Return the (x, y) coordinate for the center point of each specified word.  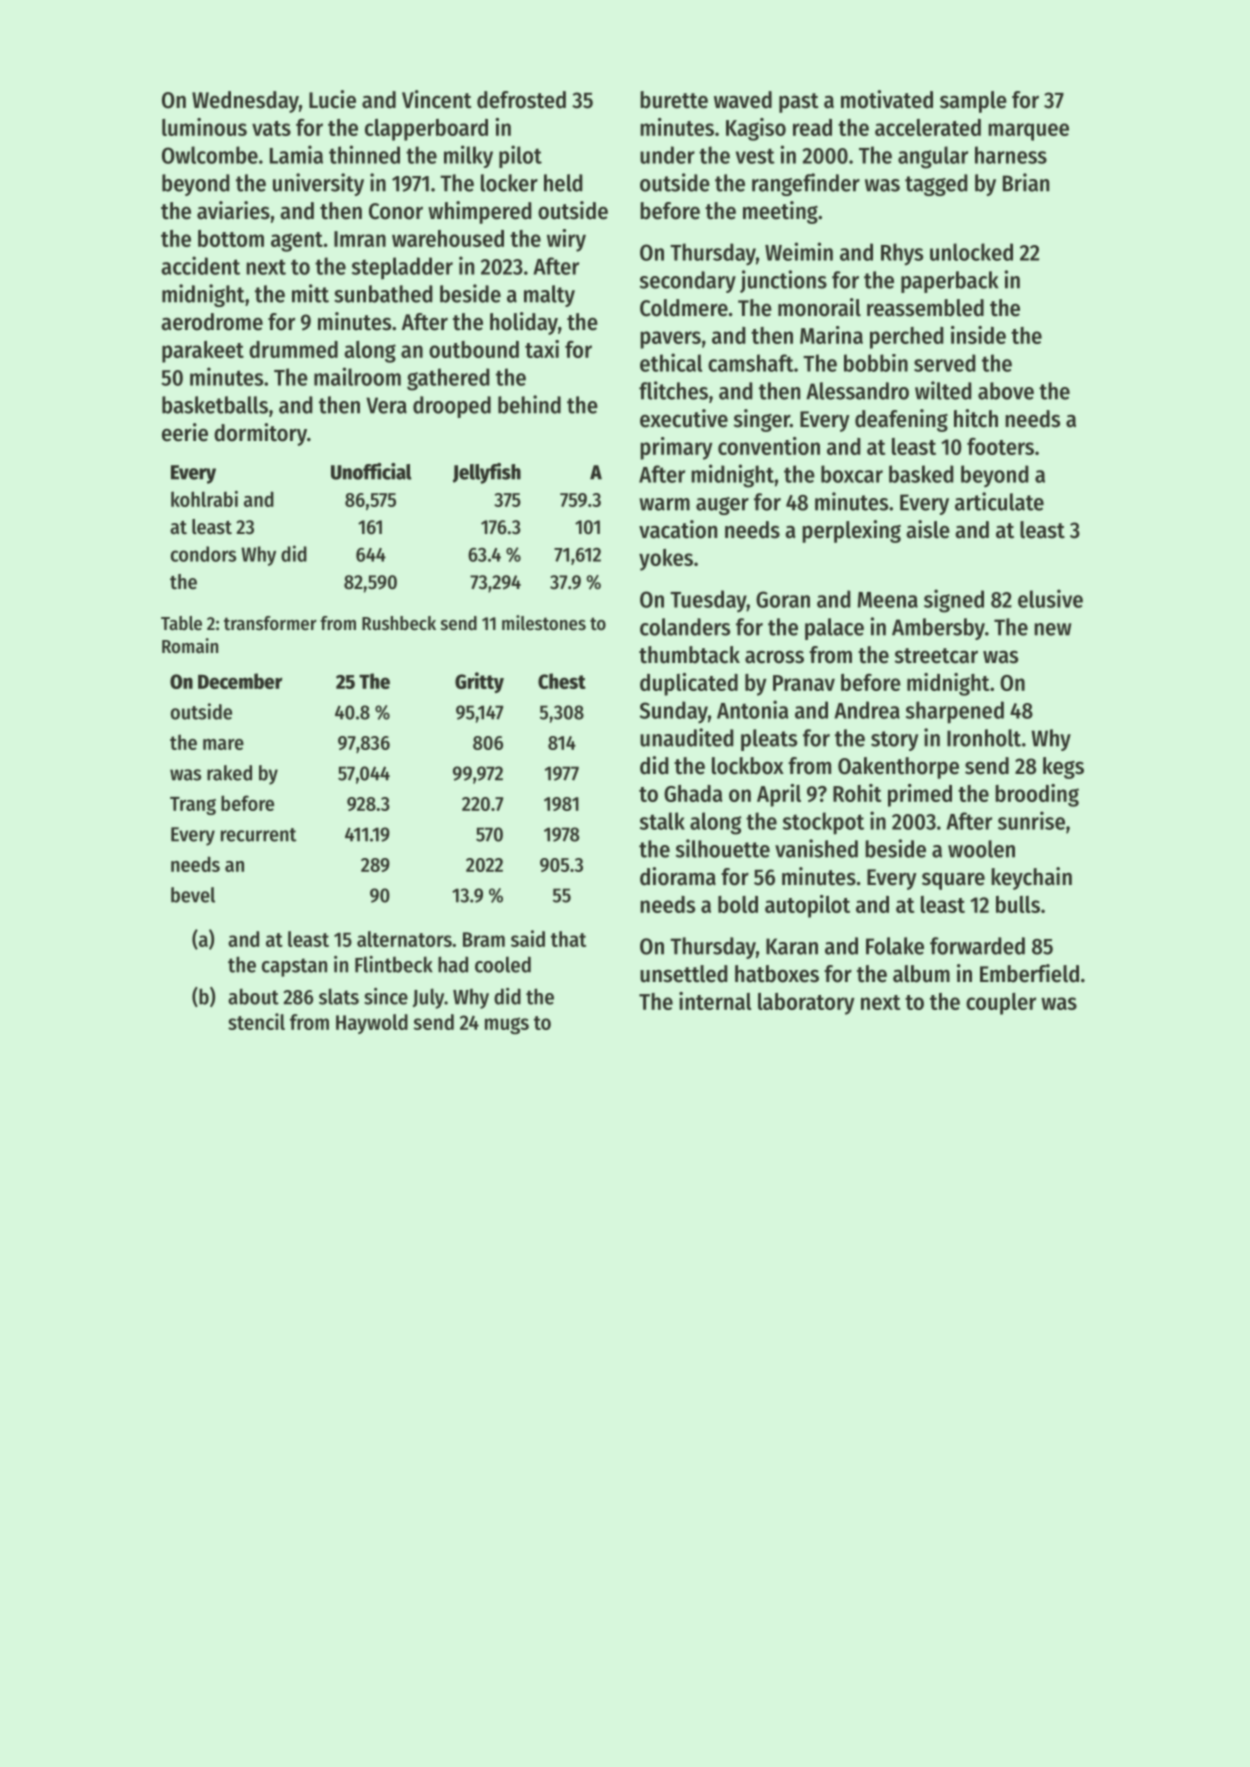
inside (978, 335)
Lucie (332, 99)
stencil (256, 1021)
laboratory (806, 1004)
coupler (1001, 1004)
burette (674, 100)
